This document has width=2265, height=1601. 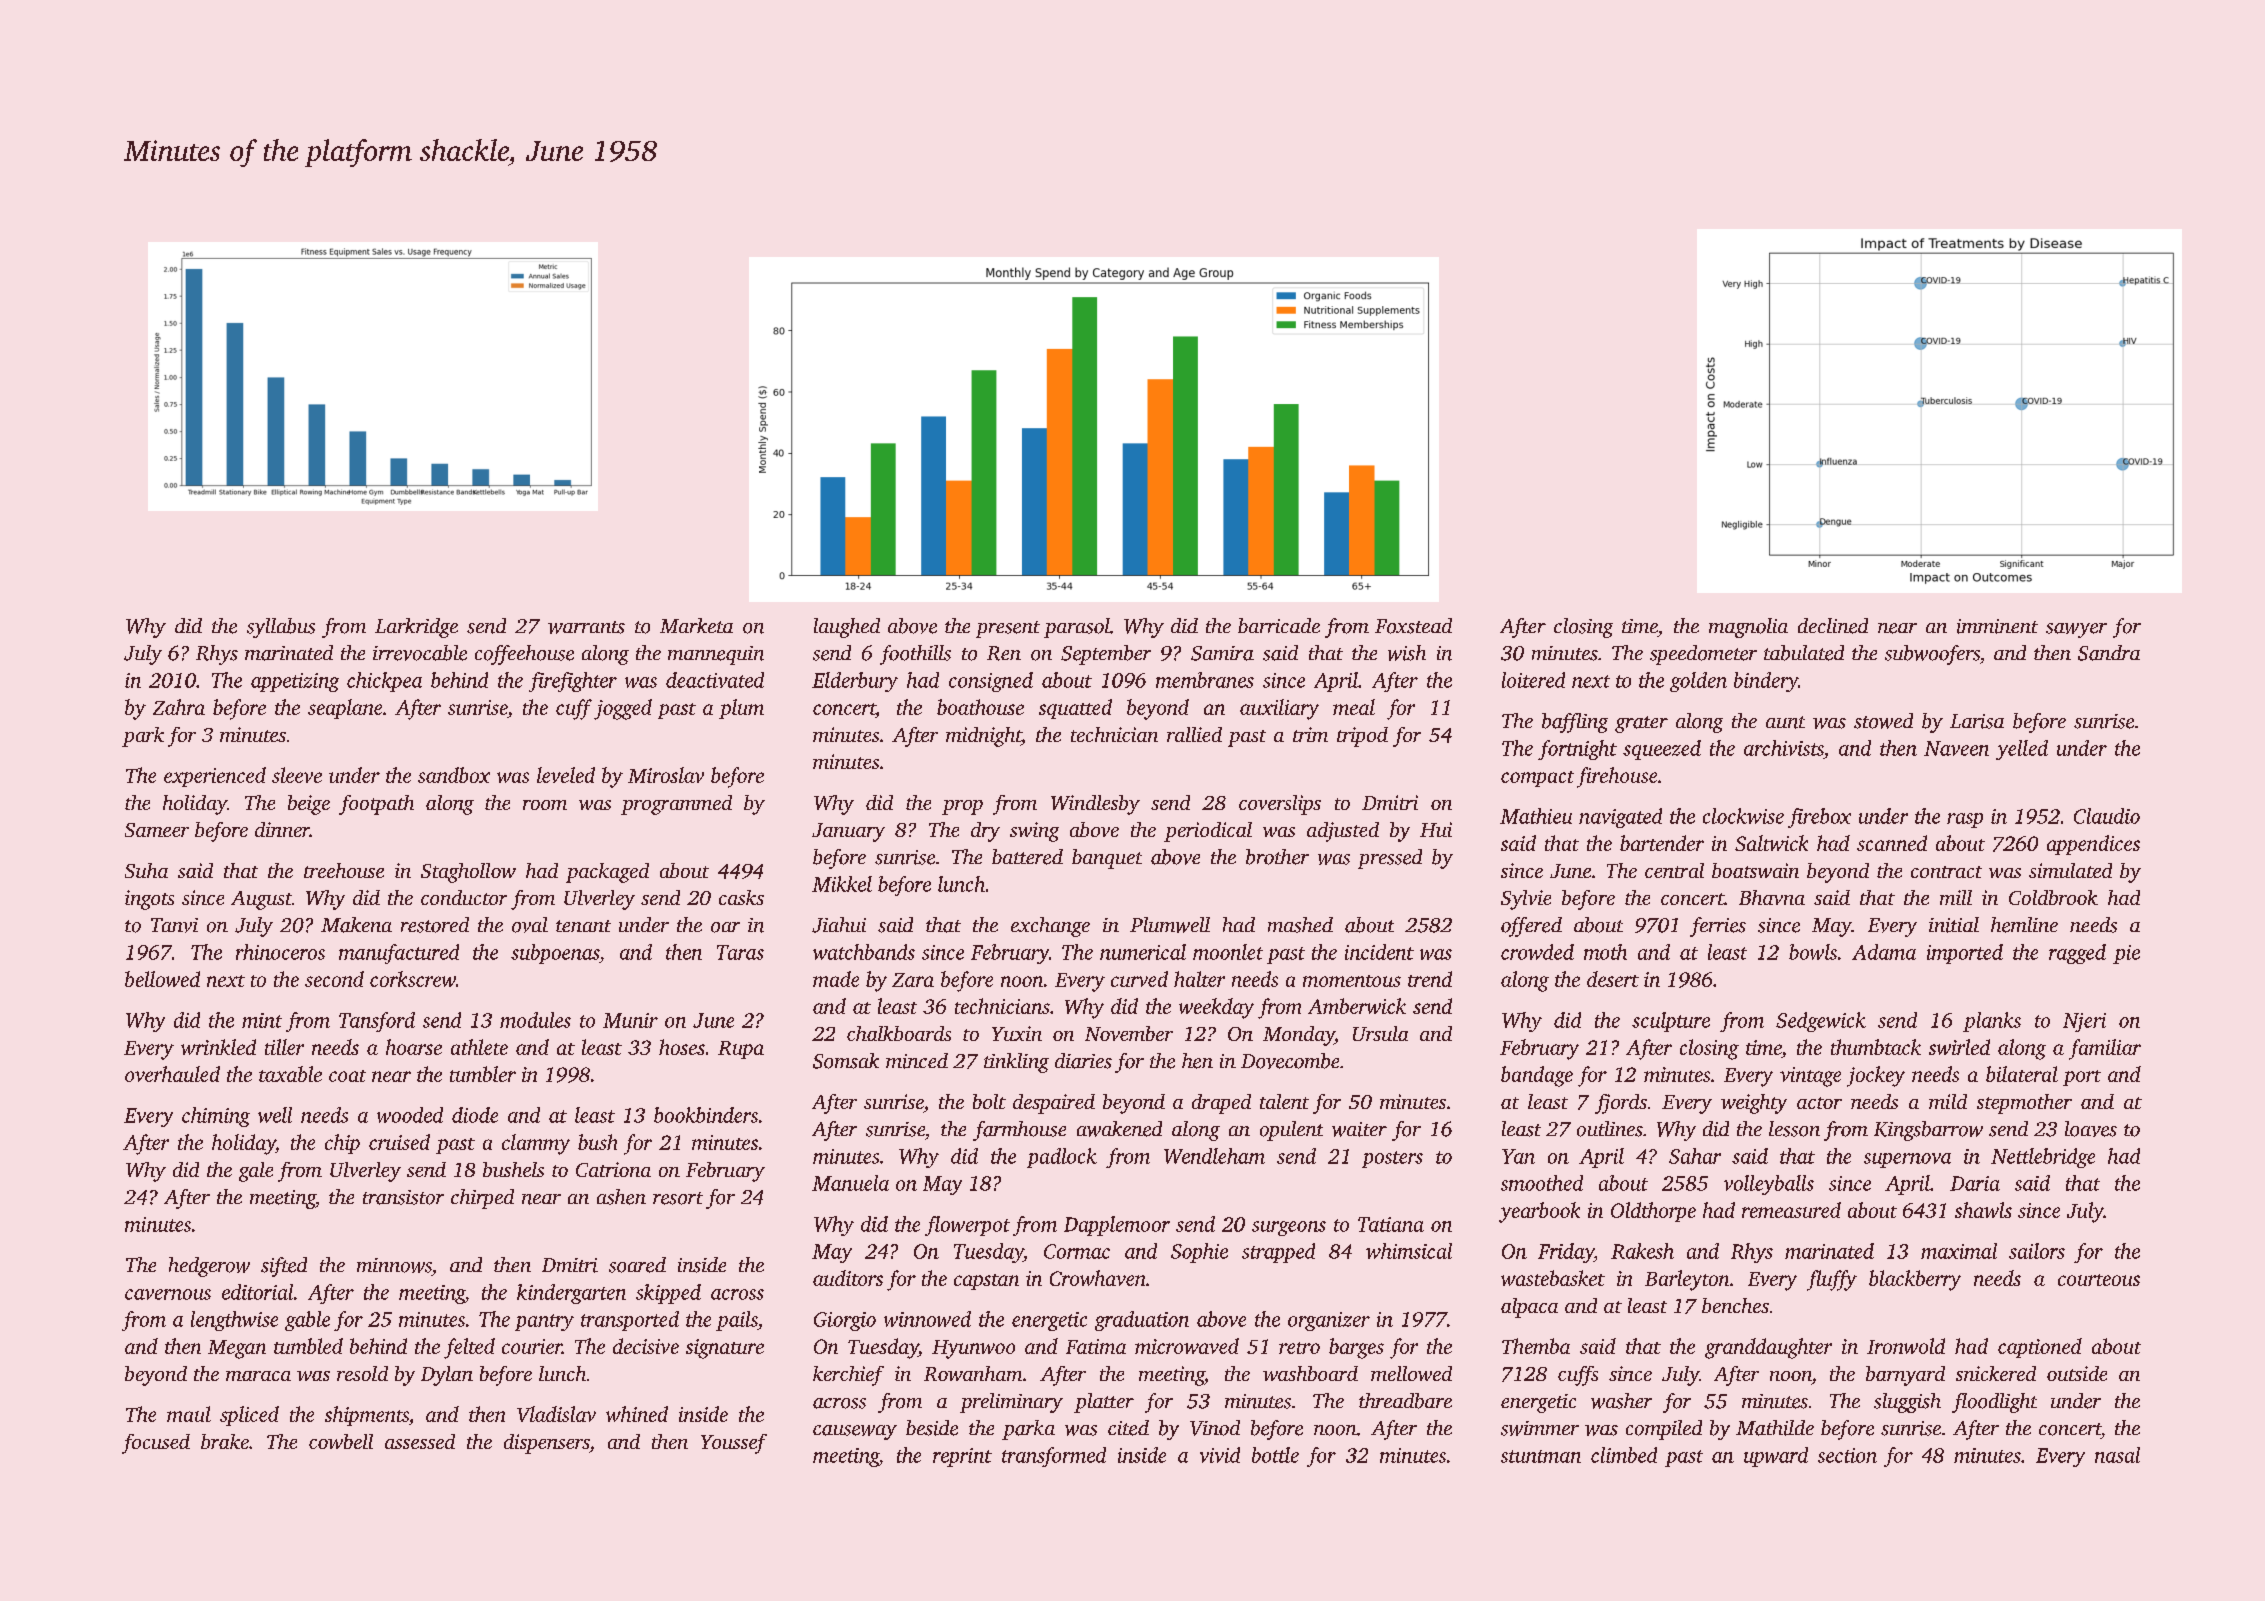 What do you see at coordinates (846, 1061) in the document?
I see `Somsak` at bounding box center [846, 1061].
